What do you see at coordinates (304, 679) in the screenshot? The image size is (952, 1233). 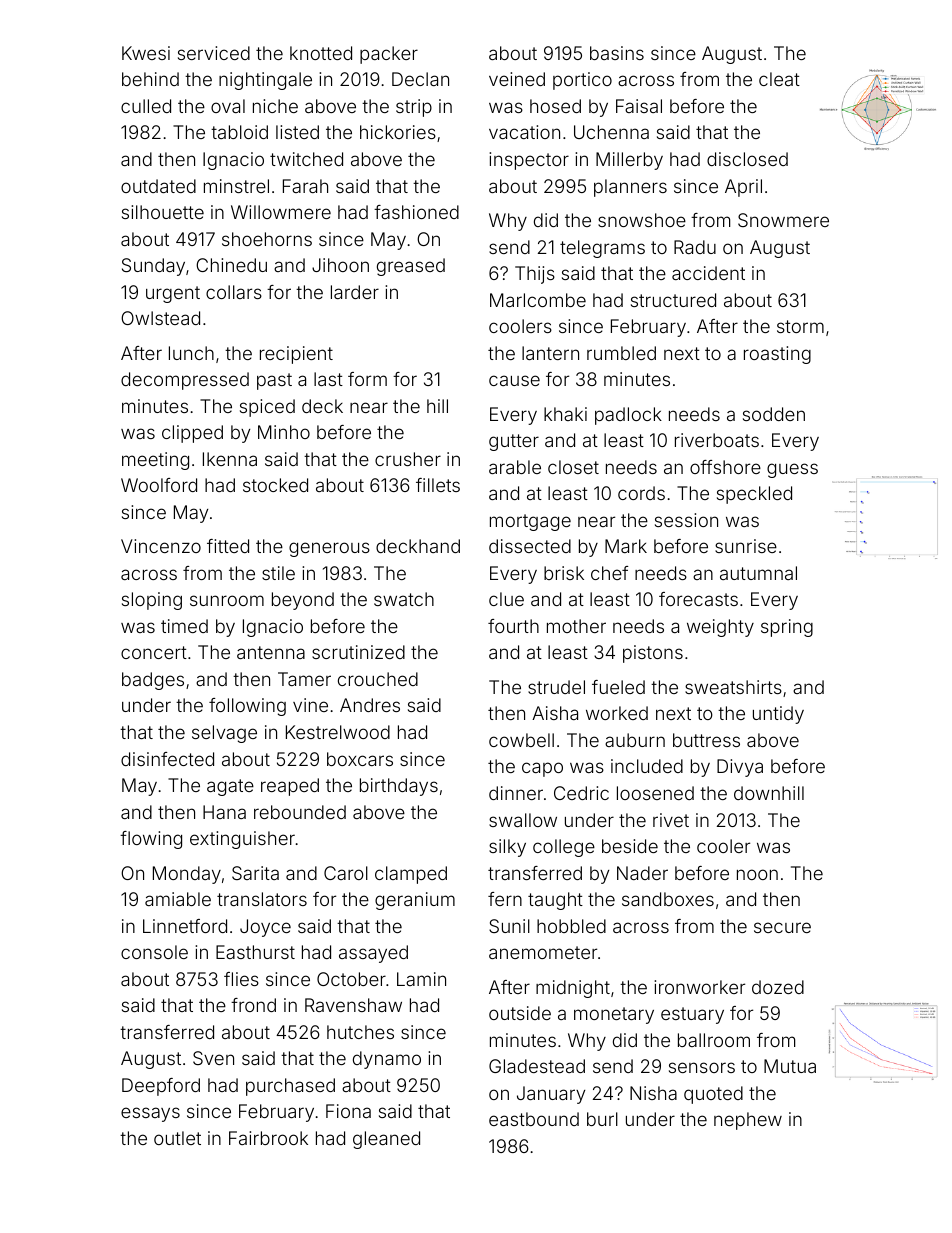 I see `Tamer` at bounding box center [304, 679].
